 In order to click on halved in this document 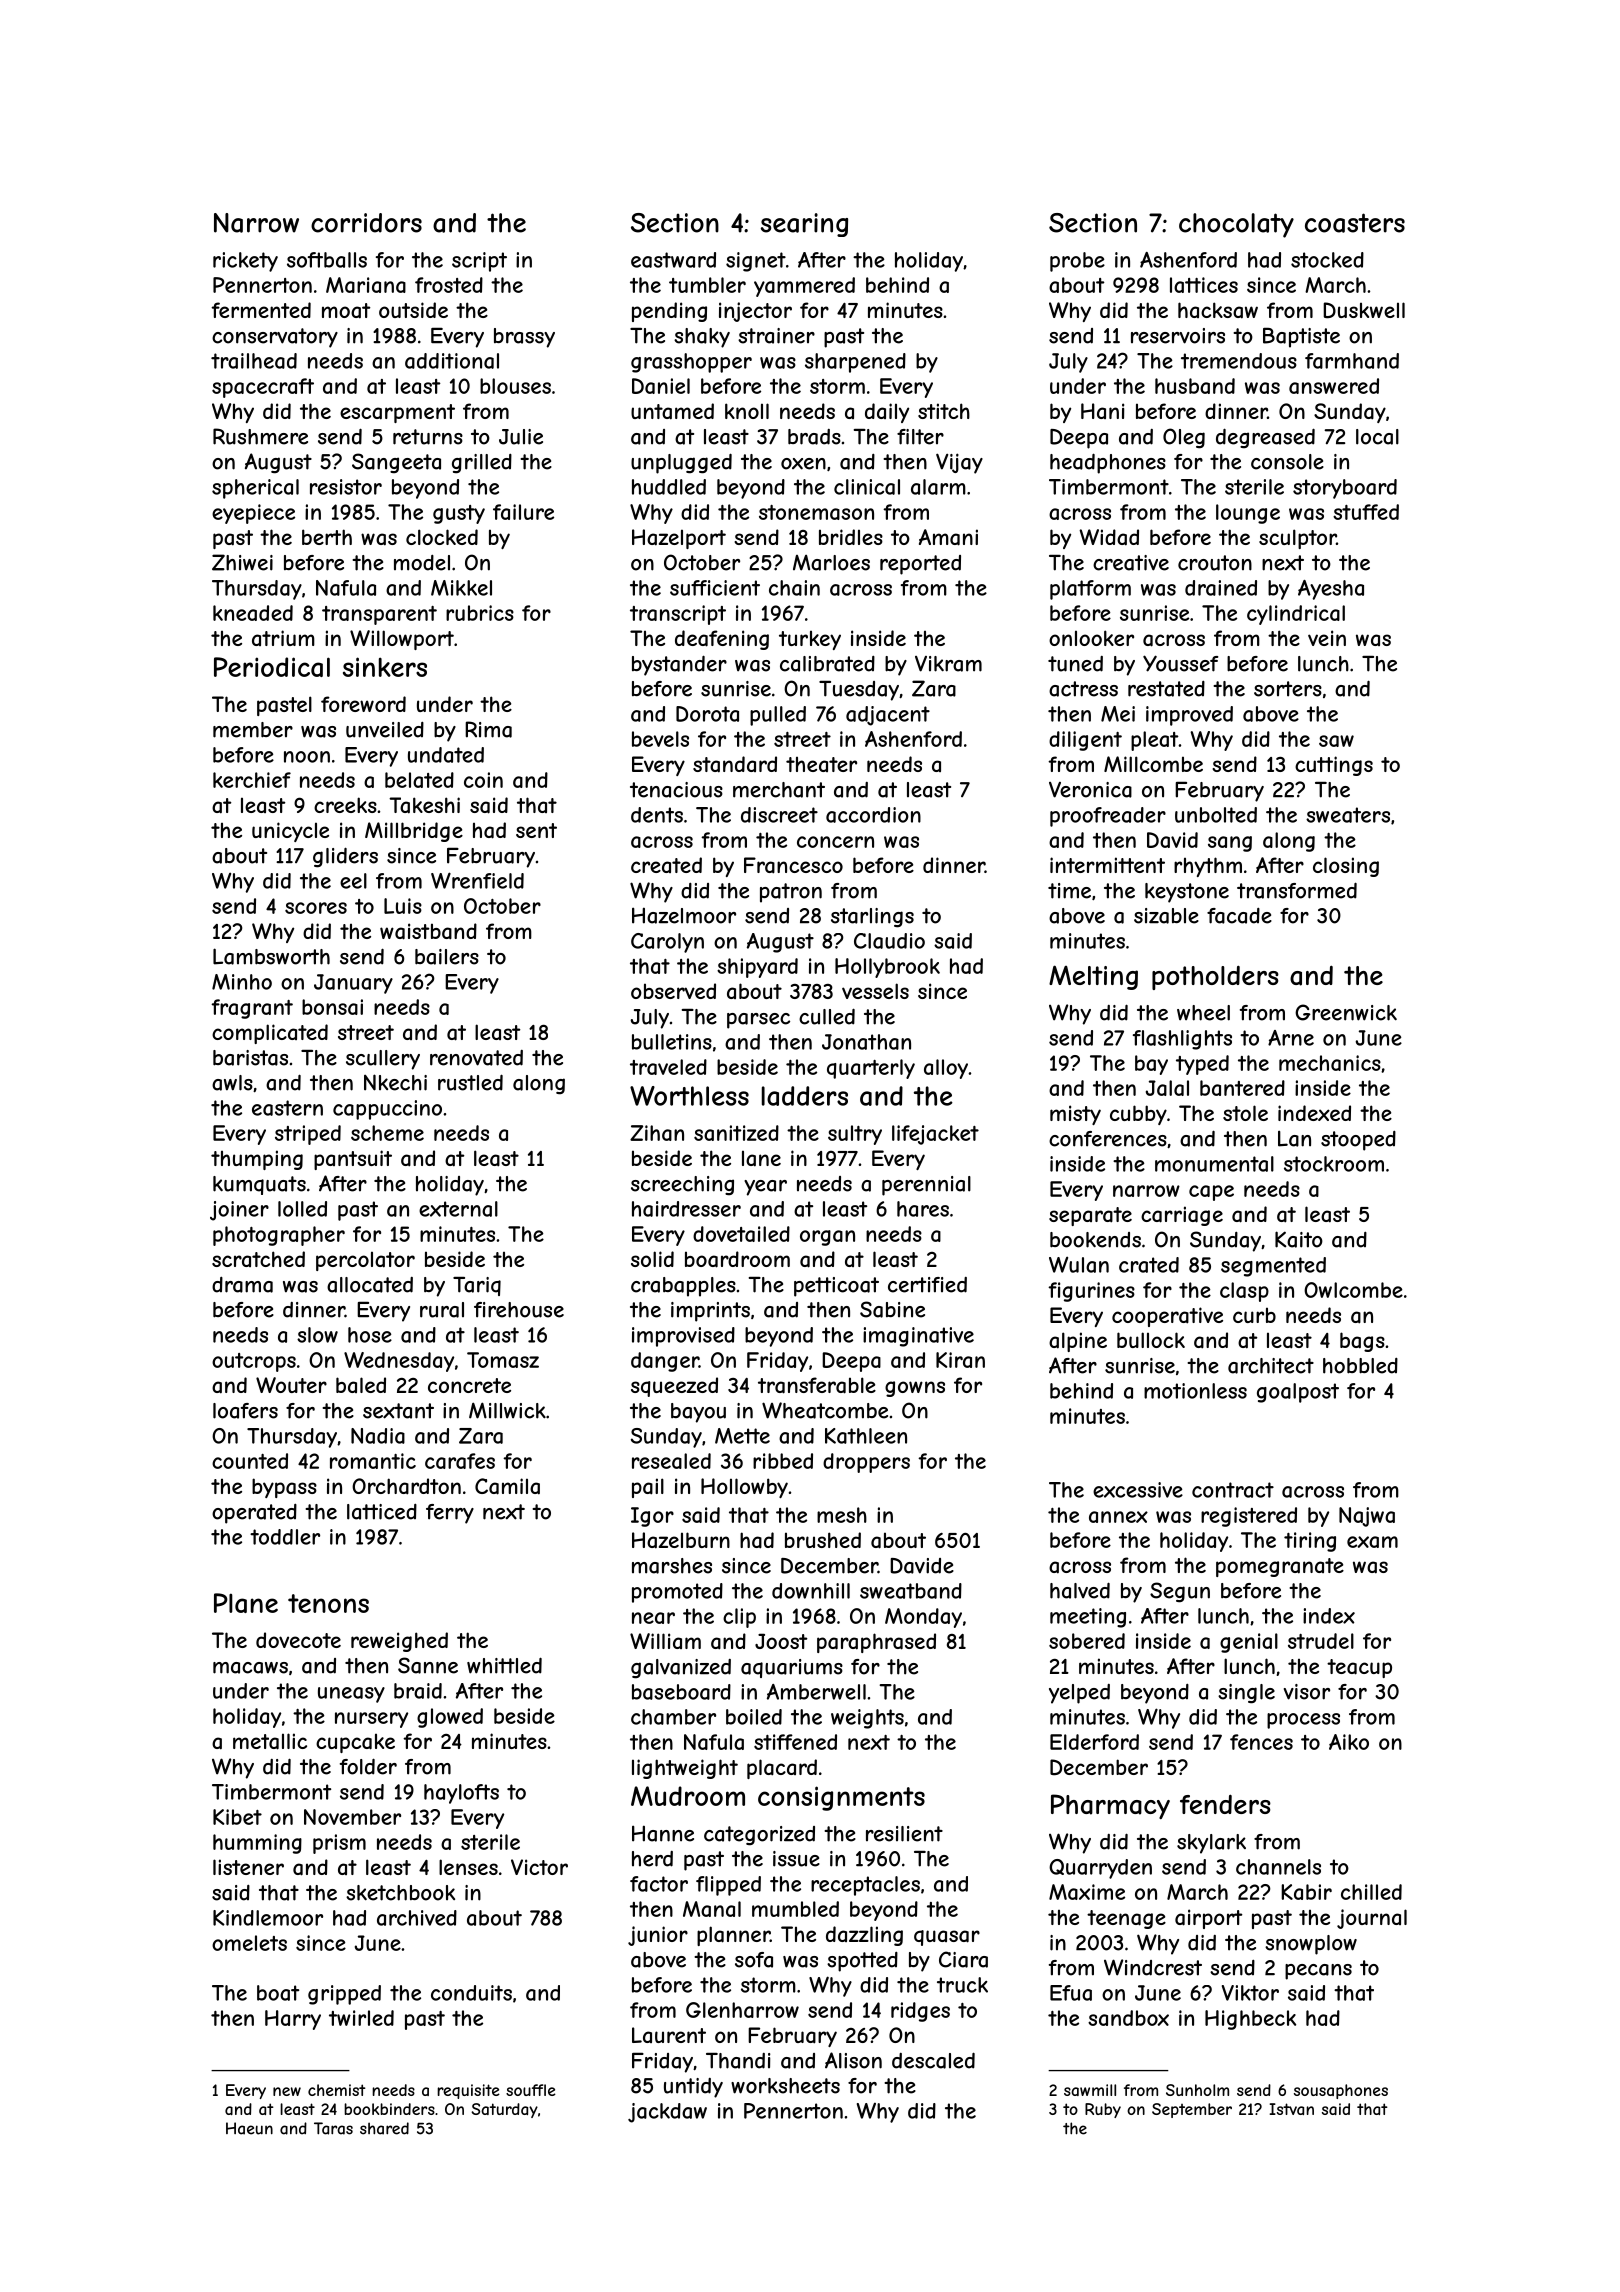, I will do `click(1080, 1590)`.
